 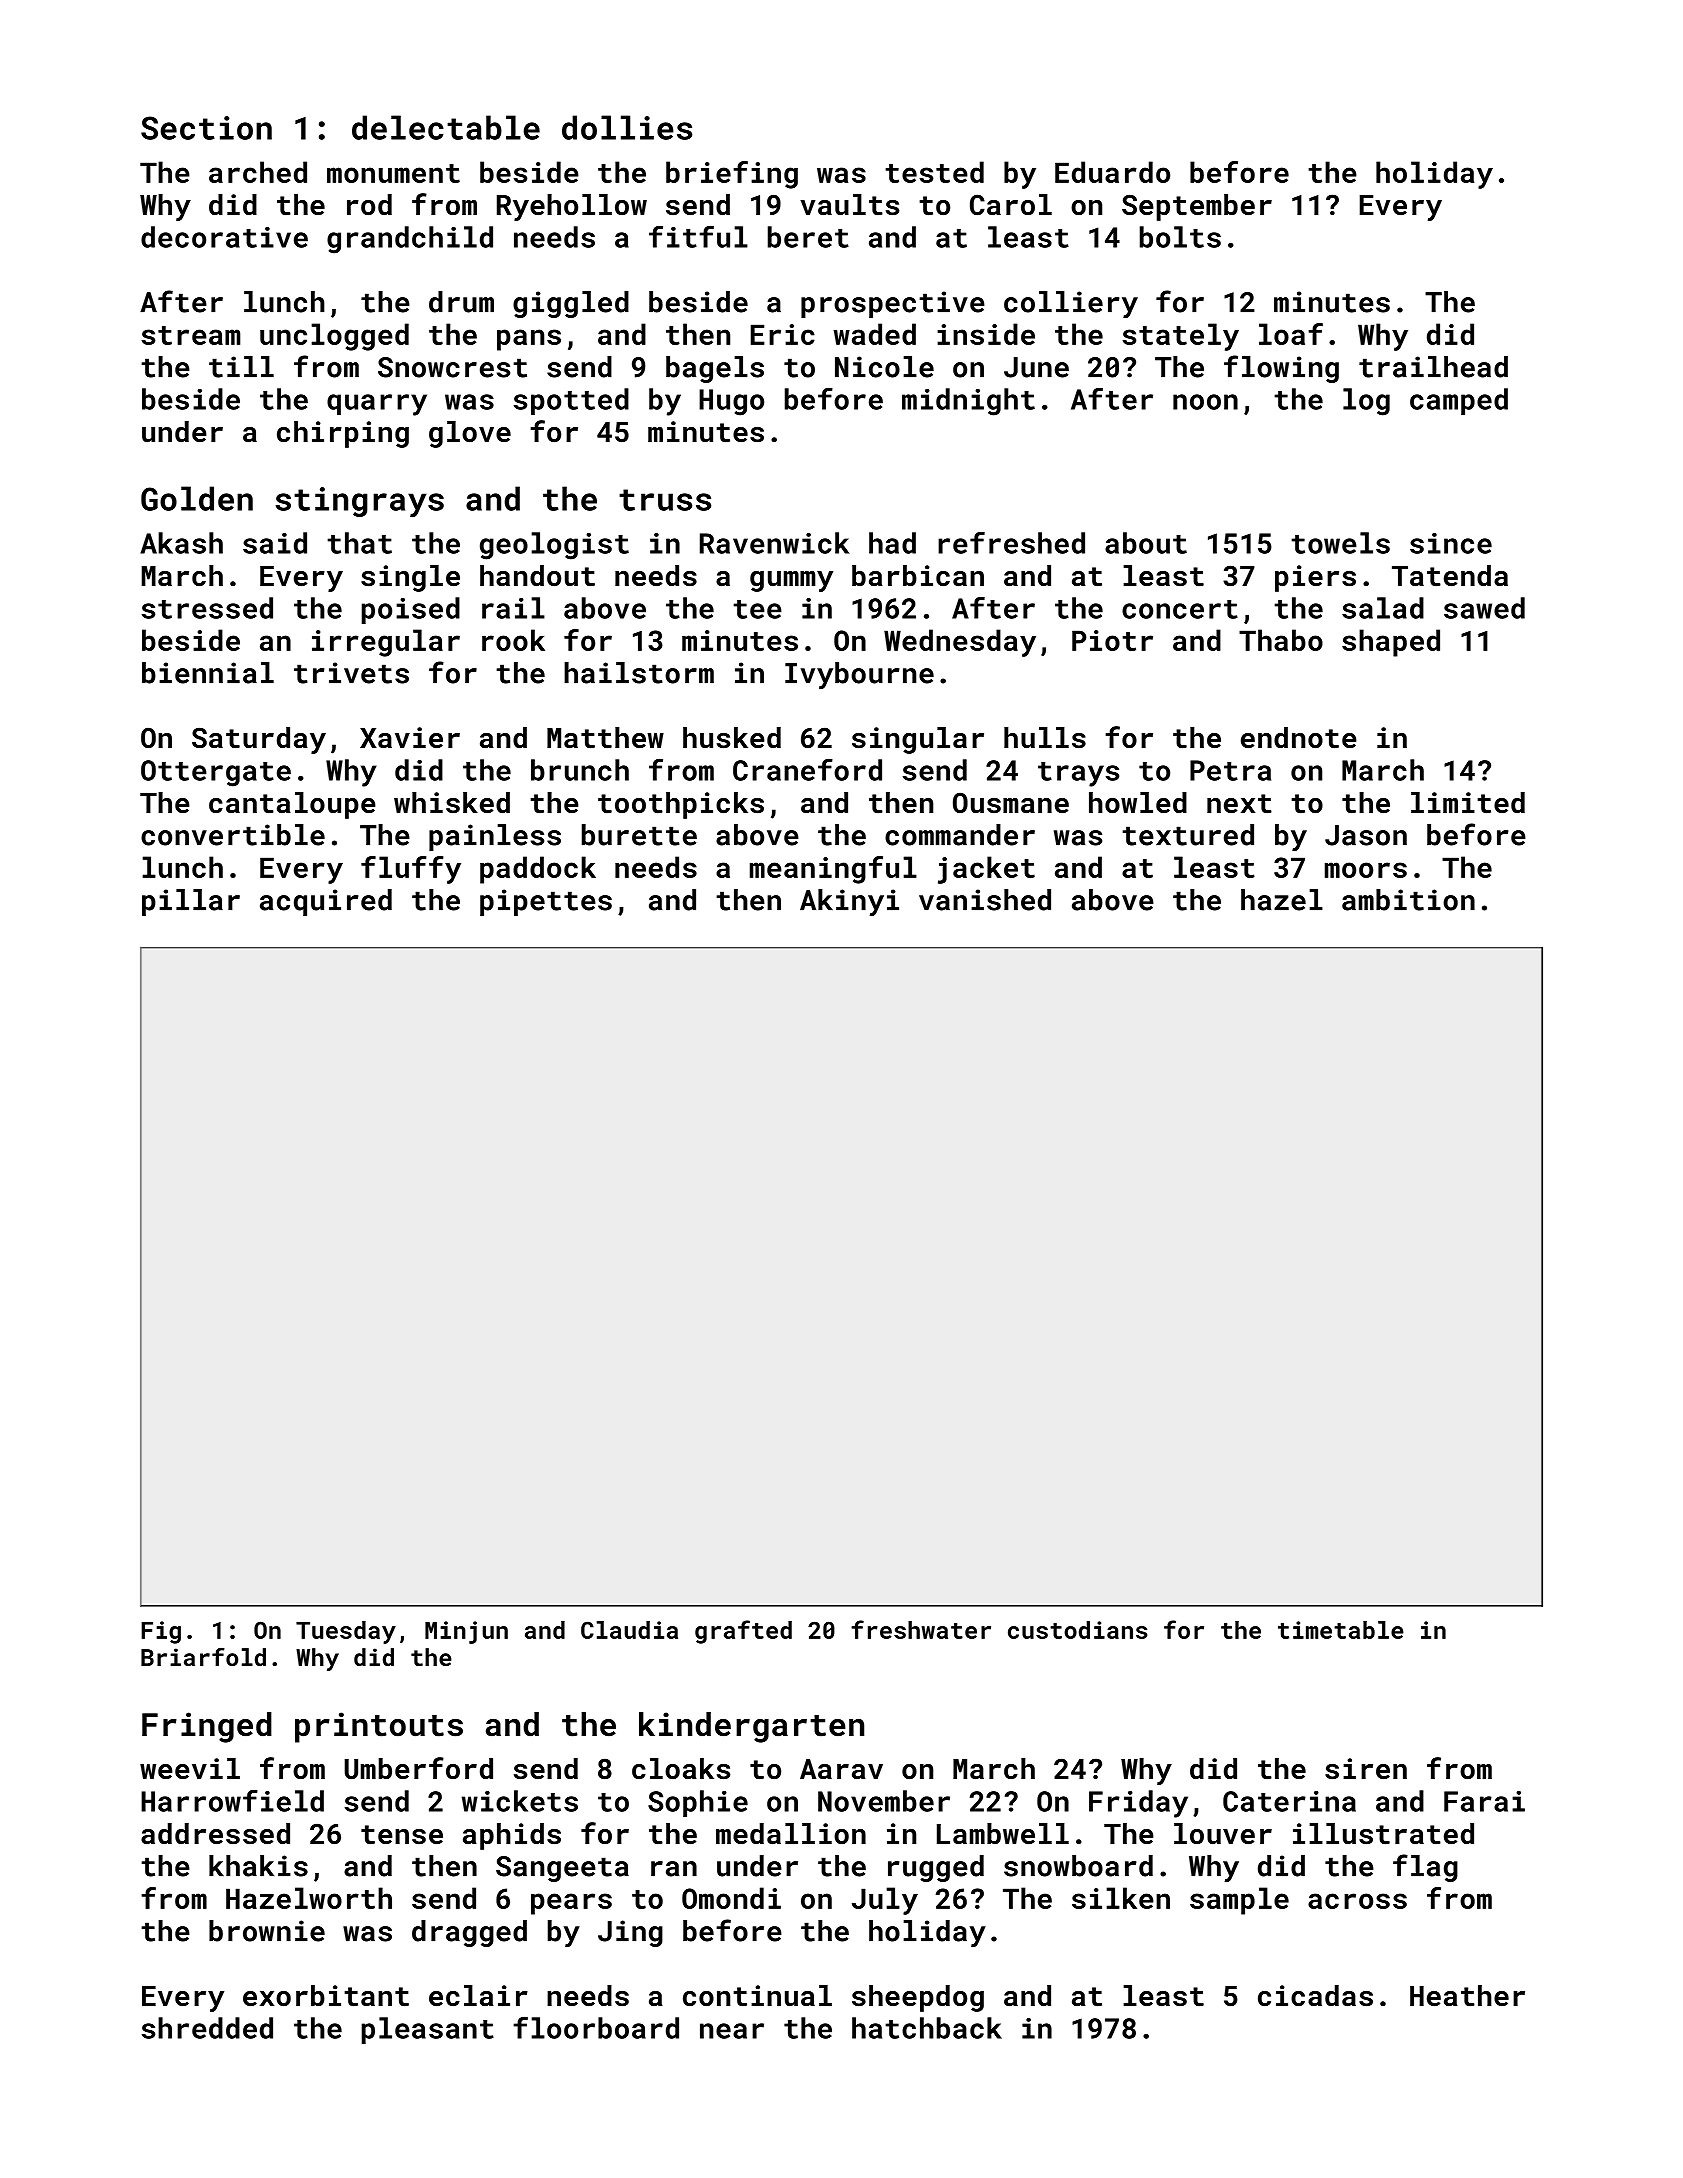 I want to click on cicadas, so click(x=1315, y=1996).
